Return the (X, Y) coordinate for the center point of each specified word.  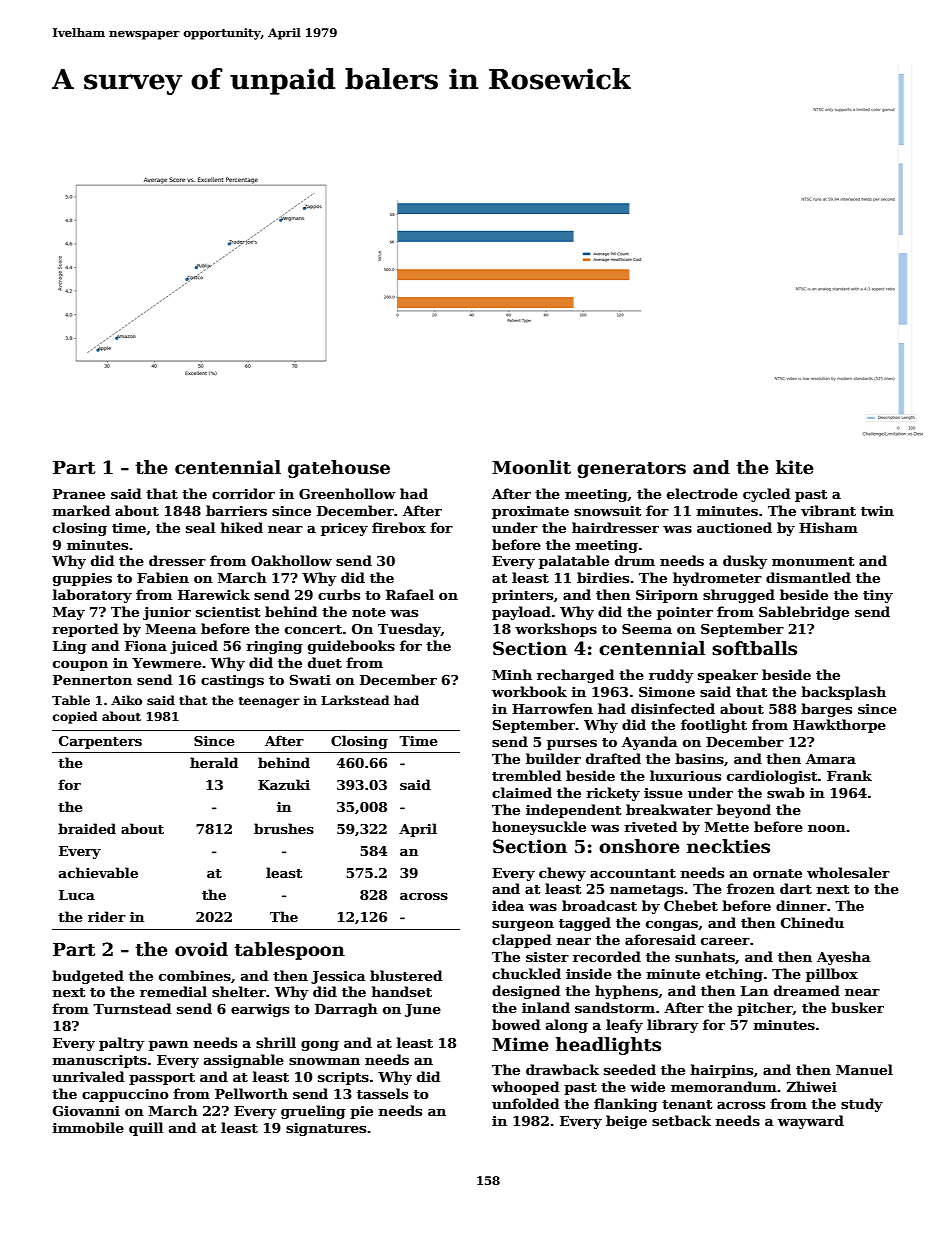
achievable (98, 872)
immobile (88, 1127)
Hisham (828, 527)
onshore (639, 846)
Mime (520, 1044)
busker (857, 1007)
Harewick (214, 594)
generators (631, 470)
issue (663, 793)
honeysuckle (539, 828)
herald (214, 762)
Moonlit (531, 467)
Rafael (410, 594)
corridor (243, 493)
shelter (239, 991)
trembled (526, 775)
